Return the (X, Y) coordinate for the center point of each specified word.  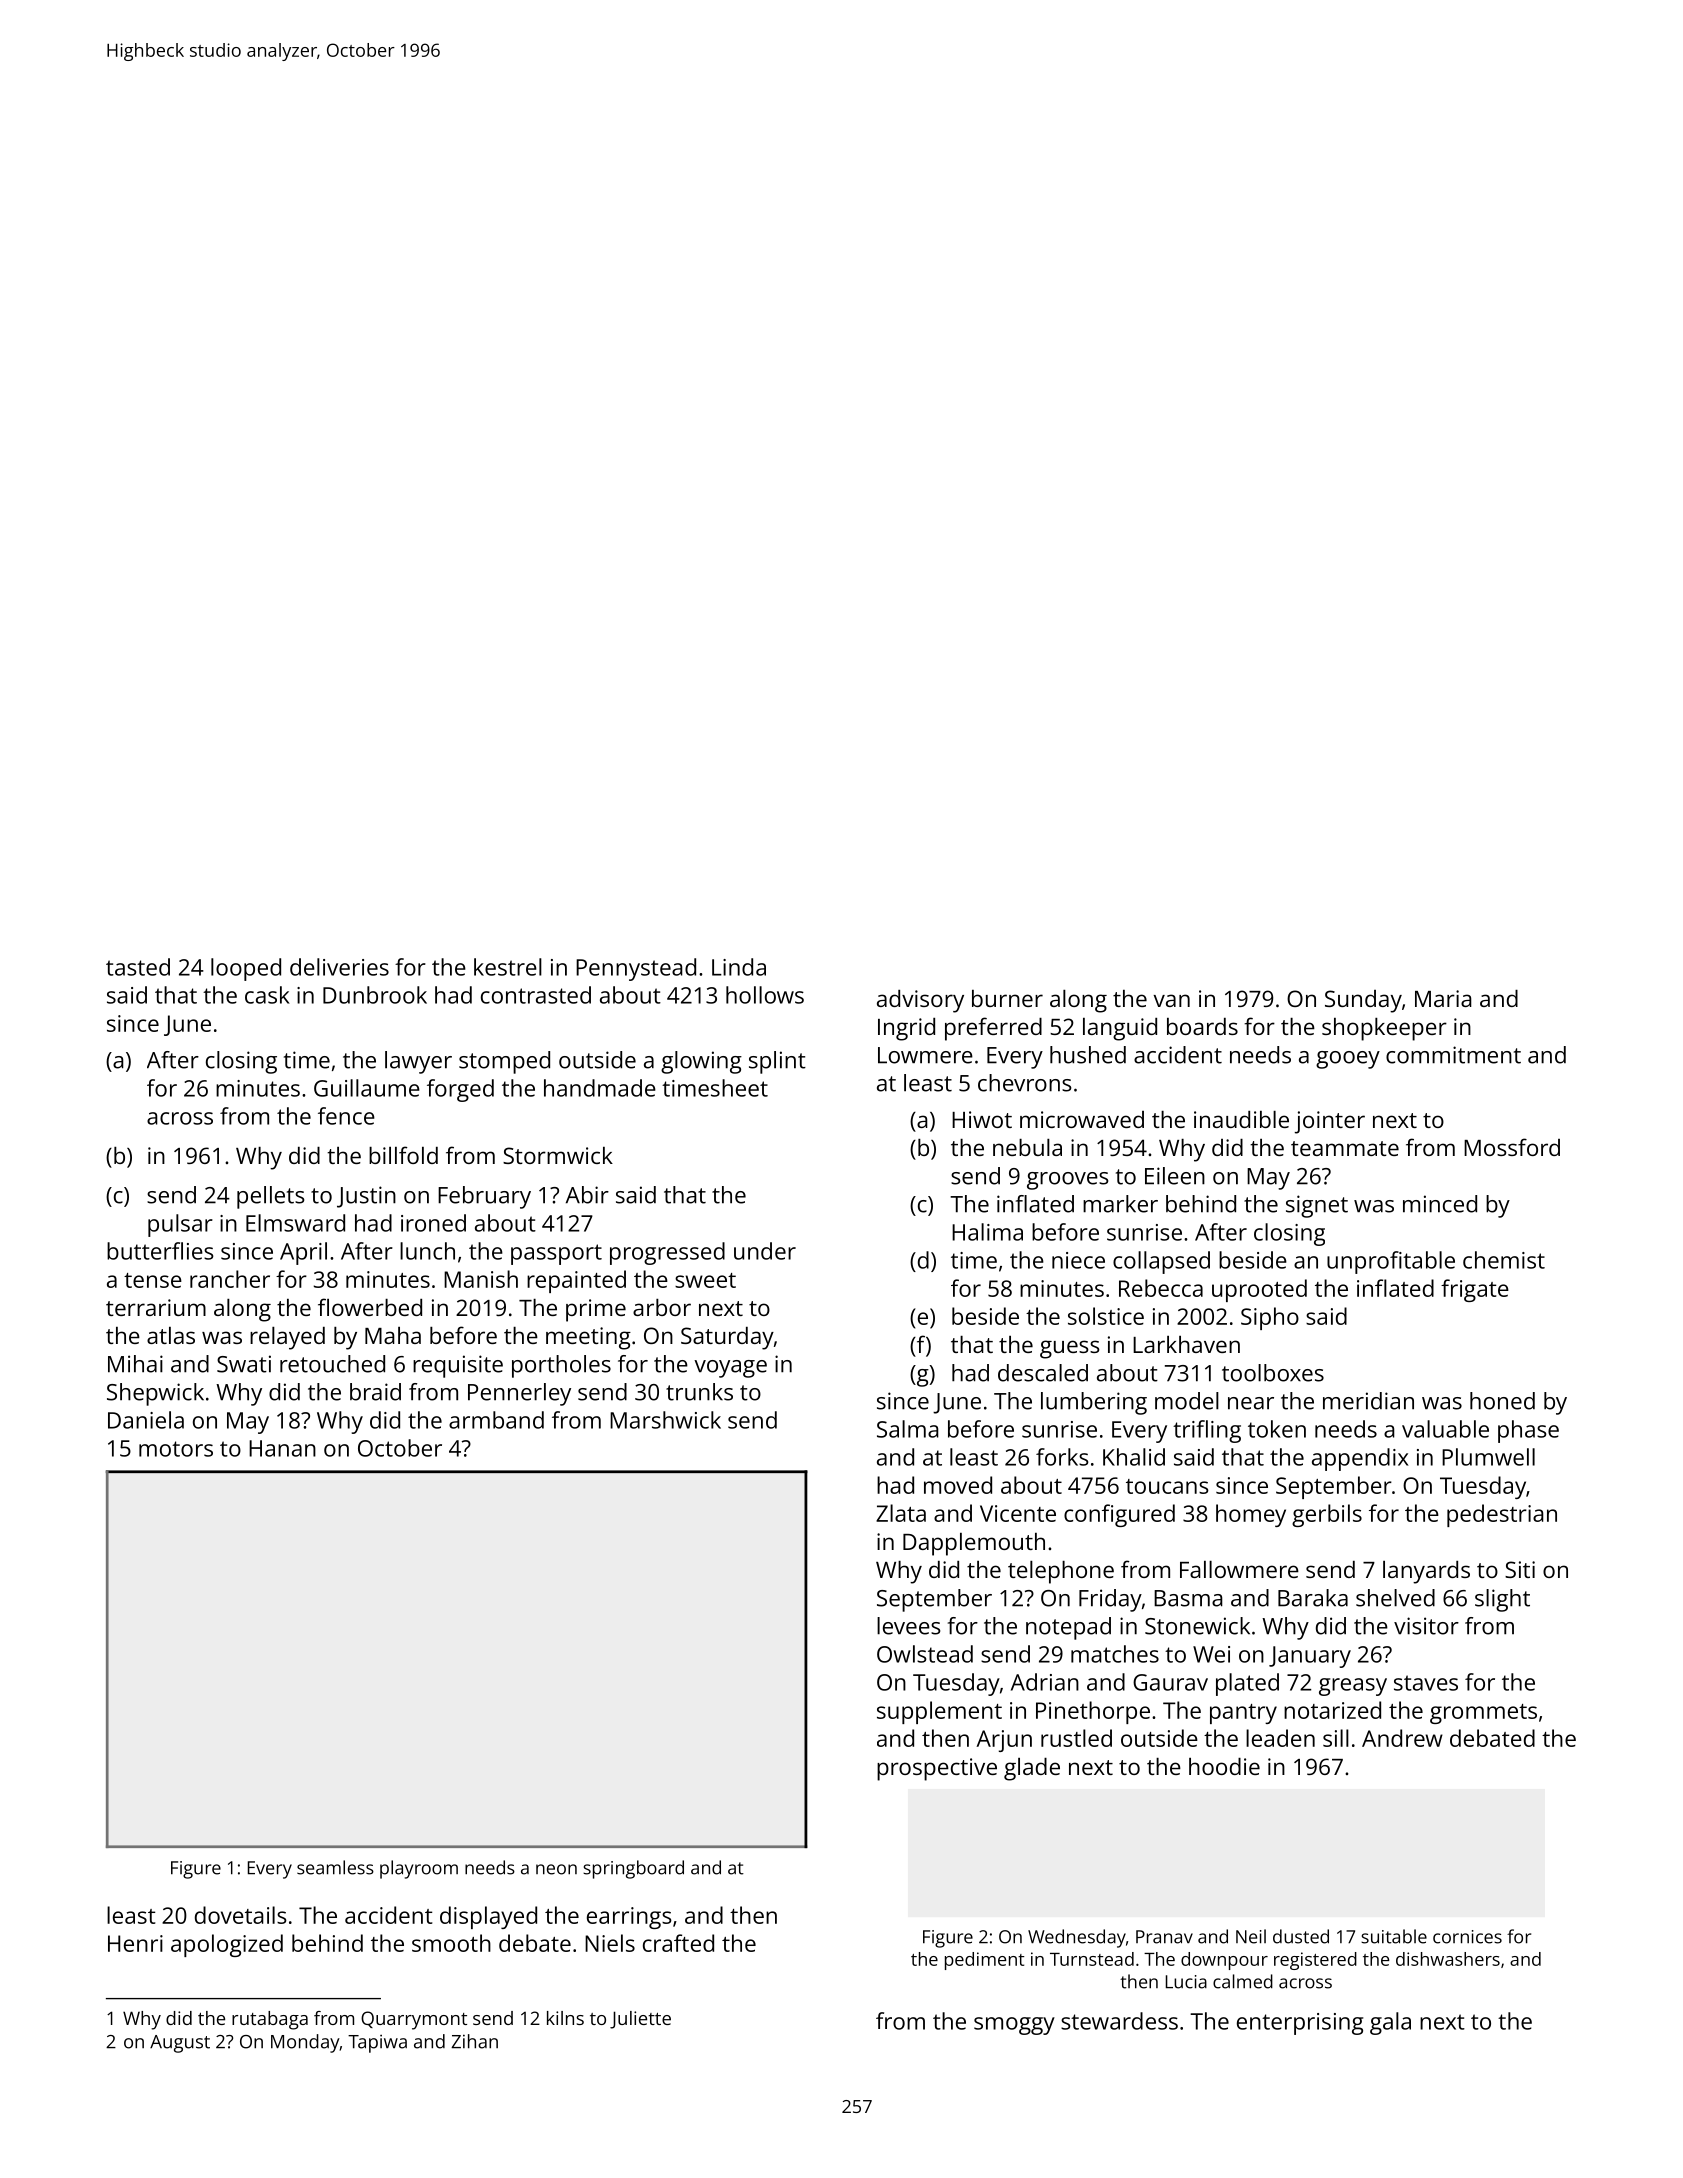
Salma (908, 1429)
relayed (287, 1338)
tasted (138, 967)
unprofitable (1391, 1262)
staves (1426, 1683)
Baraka (1313, 1598)
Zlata (901, 1513)
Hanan (282, 1448)
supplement (939, 1712)
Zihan (474, 2041)
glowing (701, 1062)
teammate (1345, 1148)
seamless (335, 1867)
